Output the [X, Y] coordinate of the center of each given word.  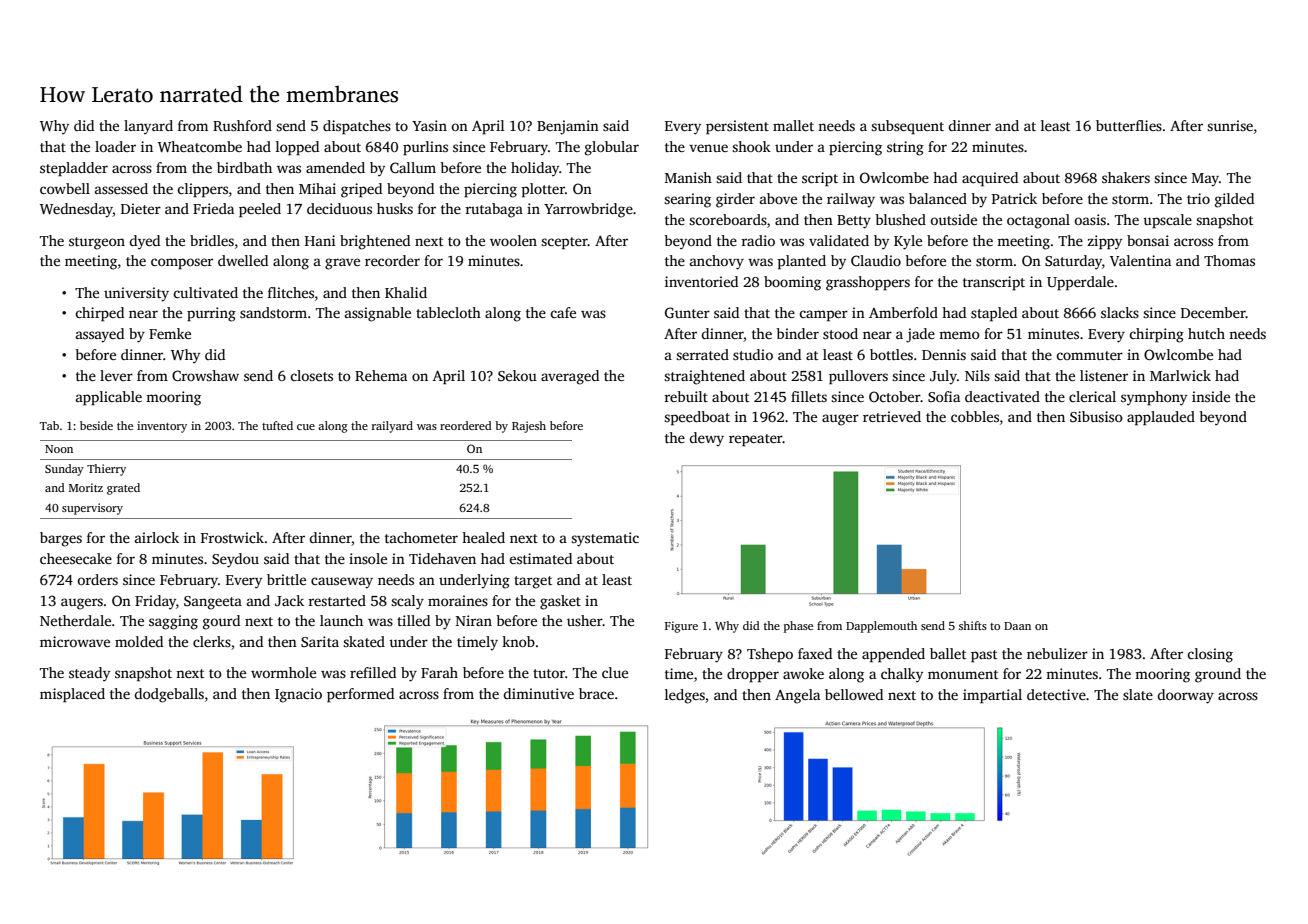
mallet [793, 125]
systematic [605, 539]
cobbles [975, 416]
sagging [173, 622]
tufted [277, 425]
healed [483, 537]
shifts [973, 625]
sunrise [1230, 125]
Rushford [242, 125]
